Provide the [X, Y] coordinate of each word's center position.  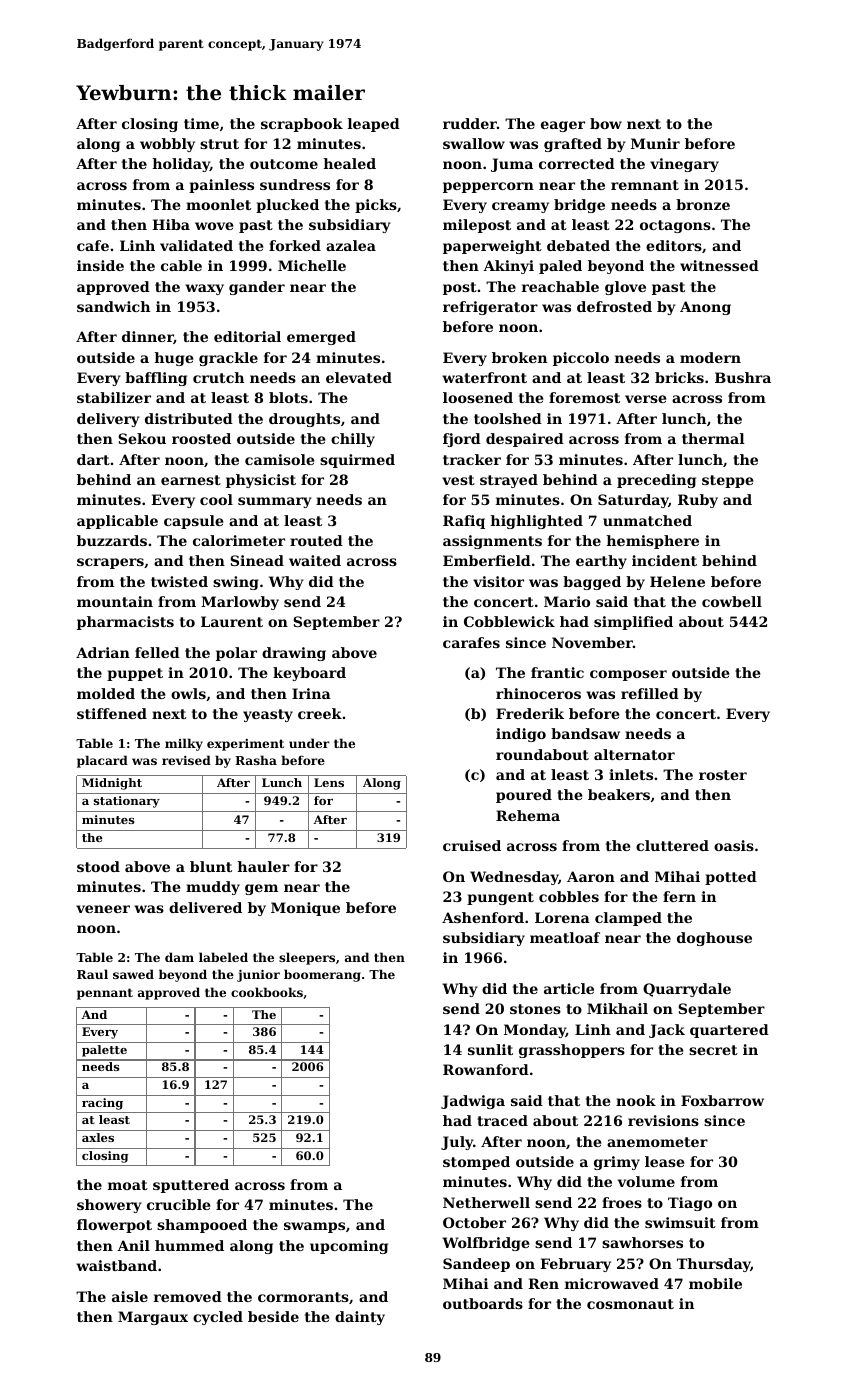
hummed [189, 1245]
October [474, 1222]
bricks [679, 377]
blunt [211, 866]
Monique [305, 909]
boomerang [322, 975]
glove [625, 288]
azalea [351, 245]
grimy [617, 1163]
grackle [228, 359]
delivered [205, 907]
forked [295, 245]
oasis [734, 845]
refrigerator [490, 308]
